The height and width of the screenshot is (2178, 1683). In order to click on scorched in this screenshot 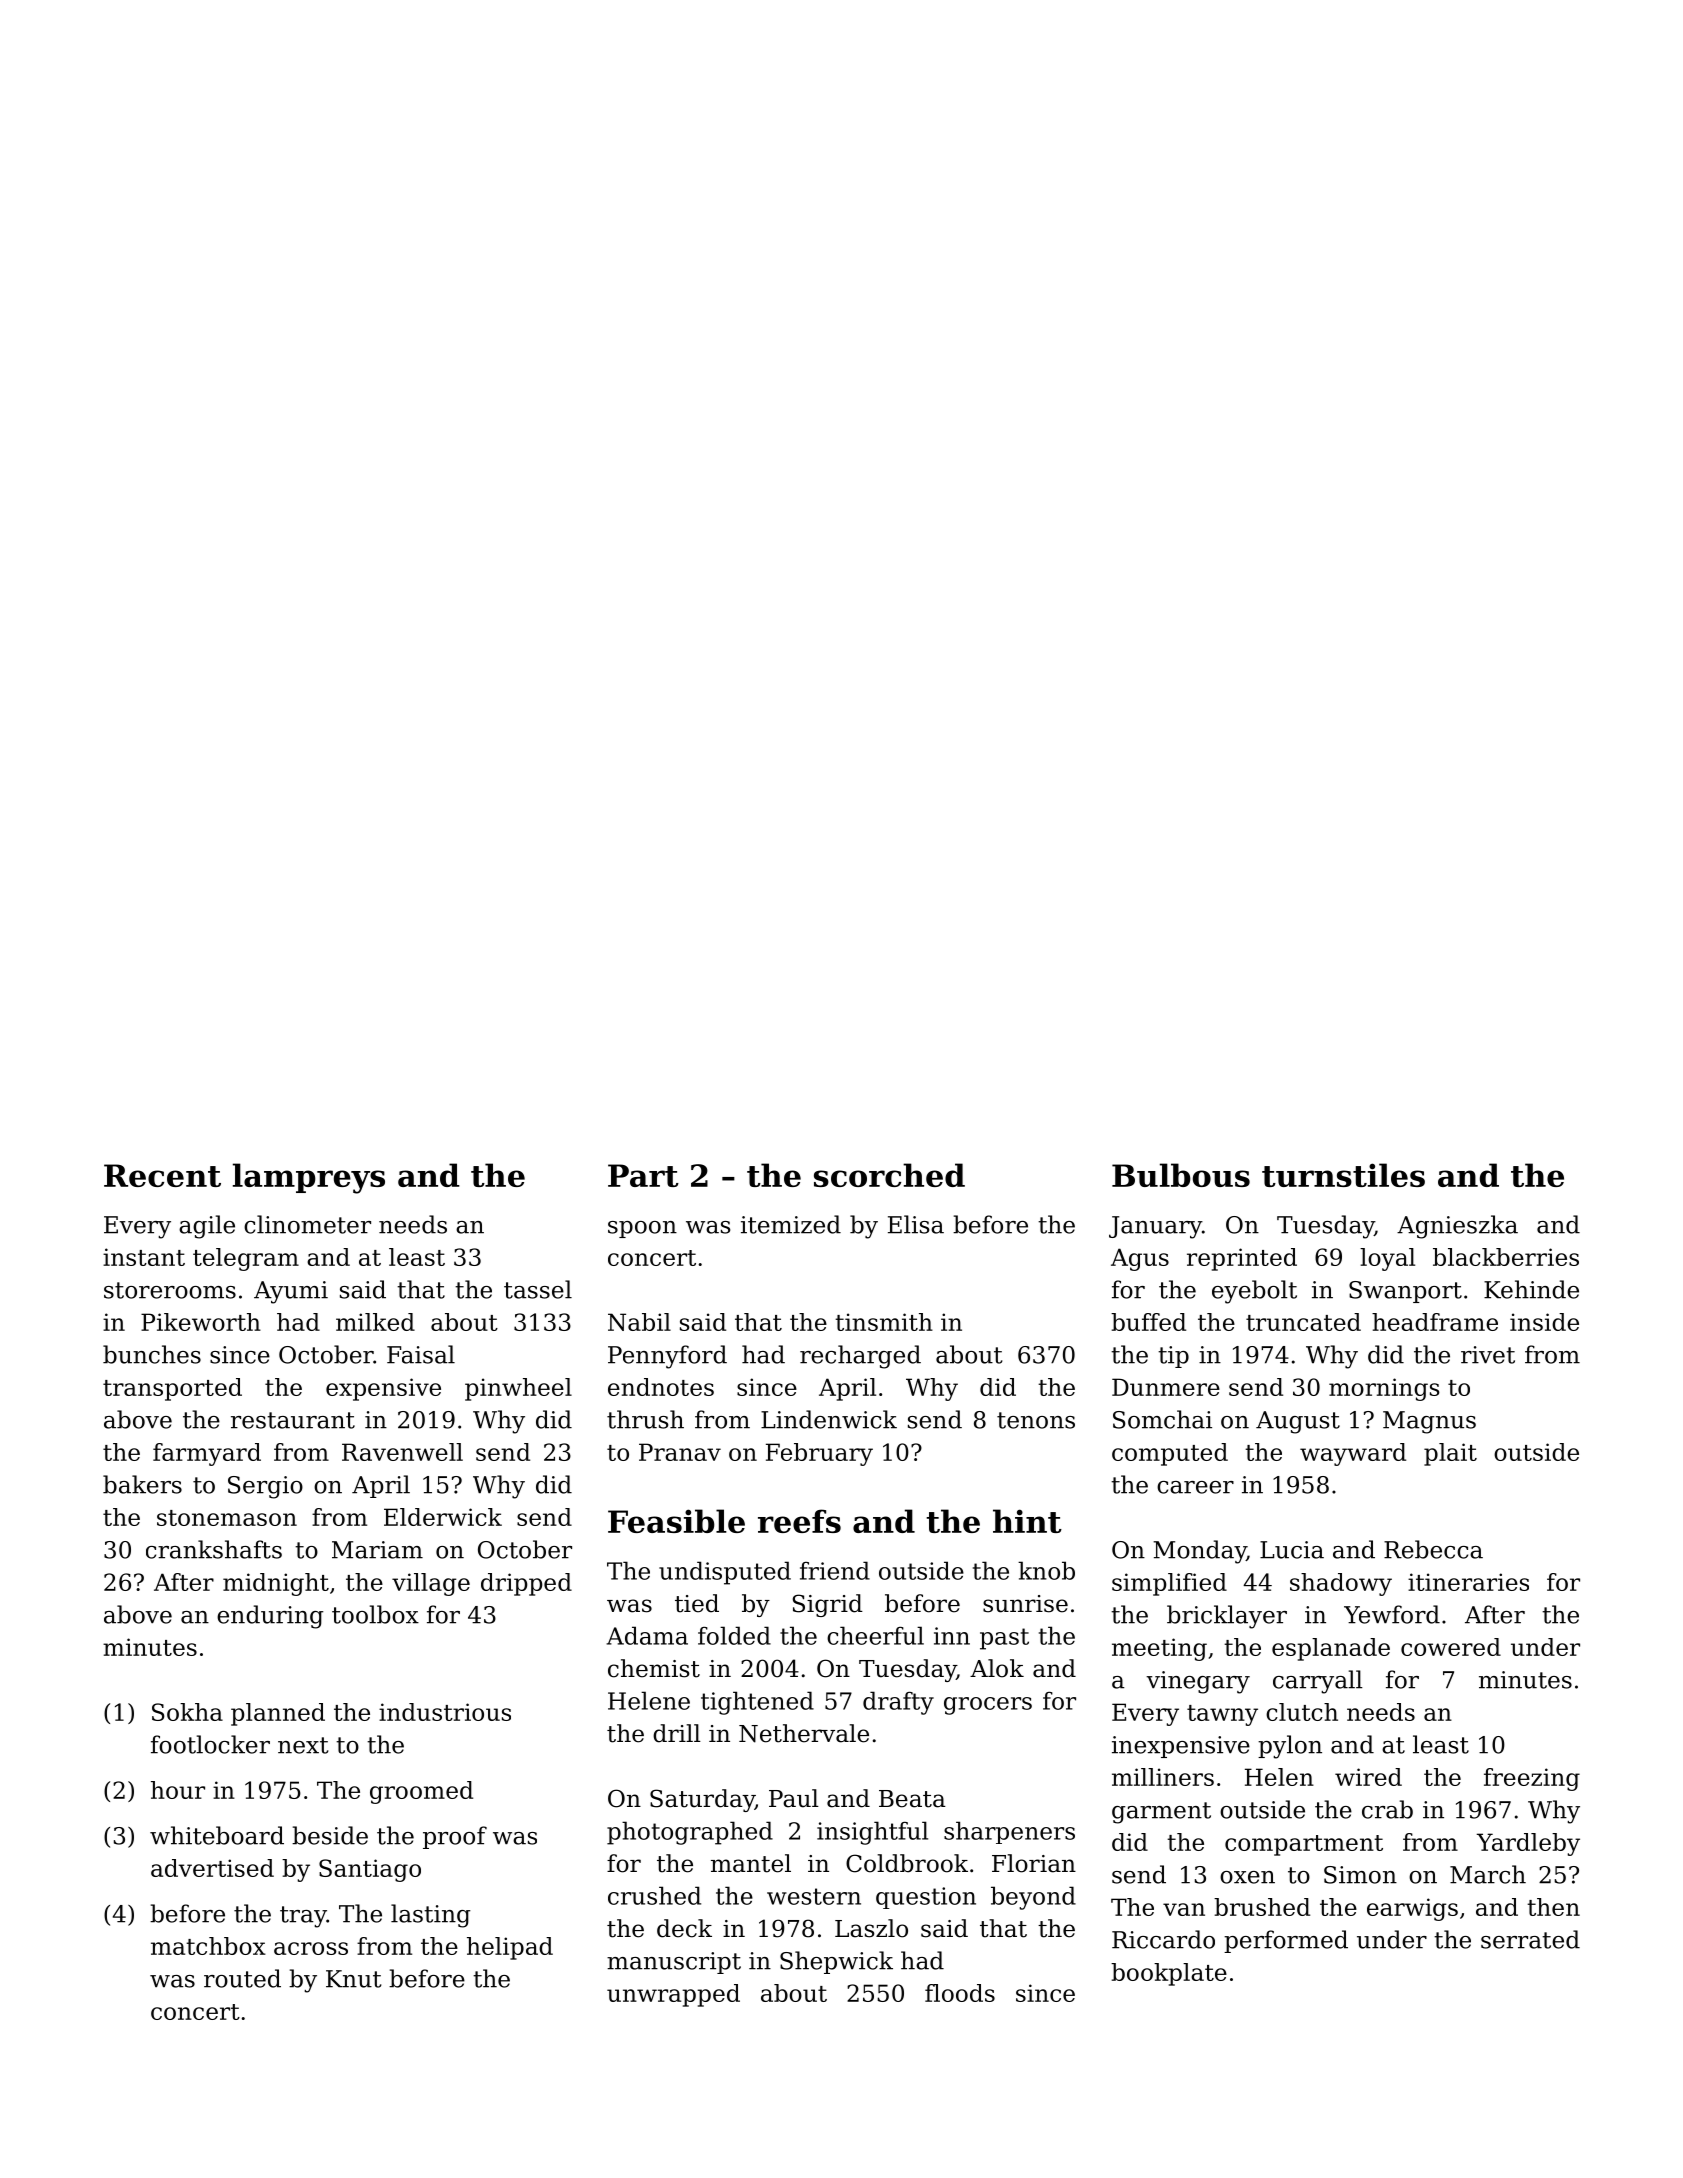, I will do `click(889, 1175)`.
